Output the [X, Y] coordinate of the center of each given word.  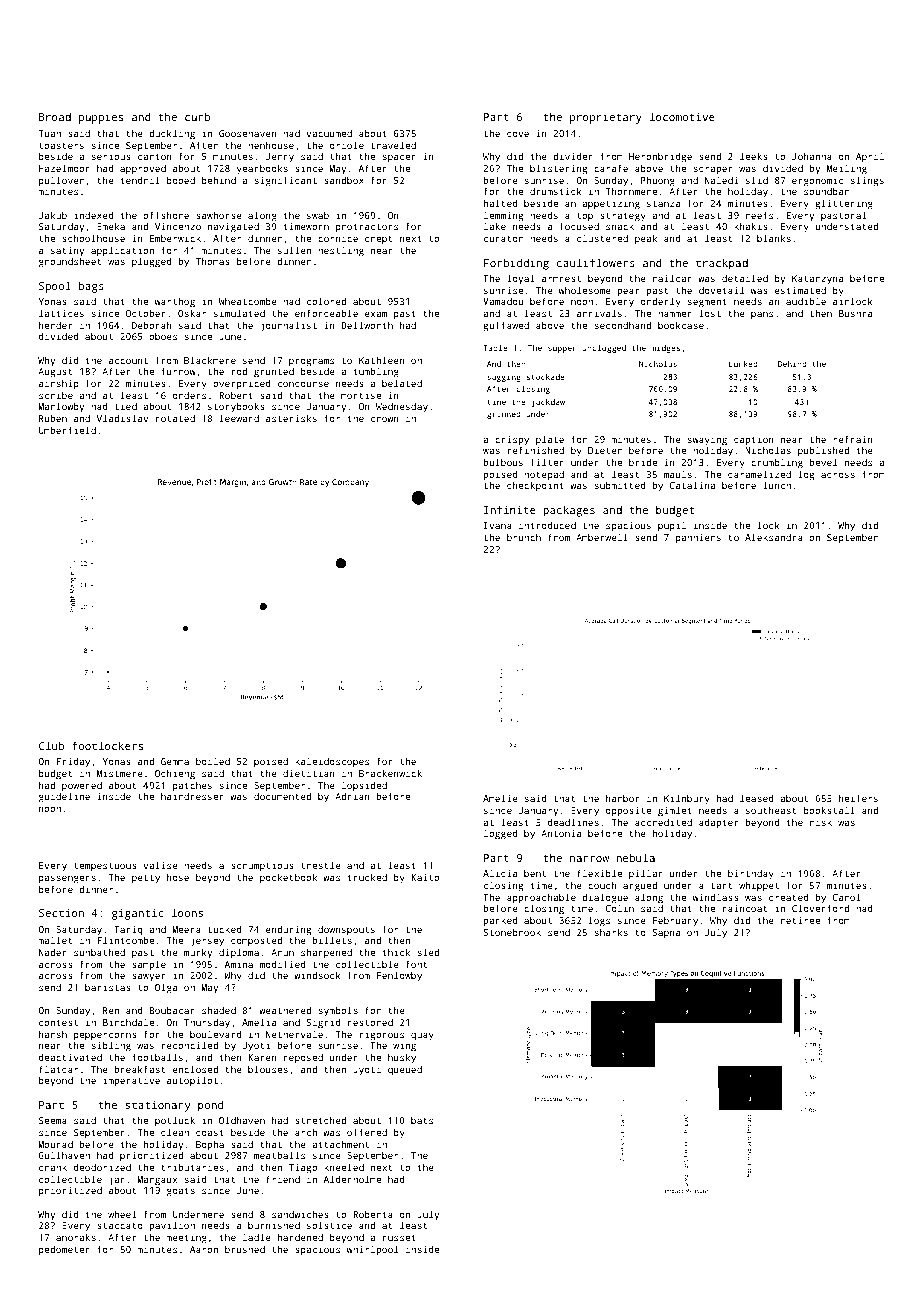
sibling [111, 1046]
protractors [367, 228]
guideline [64, 797]
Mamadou [503, 301]
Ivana [498, 525]
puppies [101, 118]
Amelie [500, 798]
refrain [853, 439]
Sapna [666, 934]
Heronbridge [660, 158]
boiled [213, 761]
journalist [288, 326]
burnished [274, 1225]
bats [422, 1120]
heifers [858, 798]
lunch [777, 485]
